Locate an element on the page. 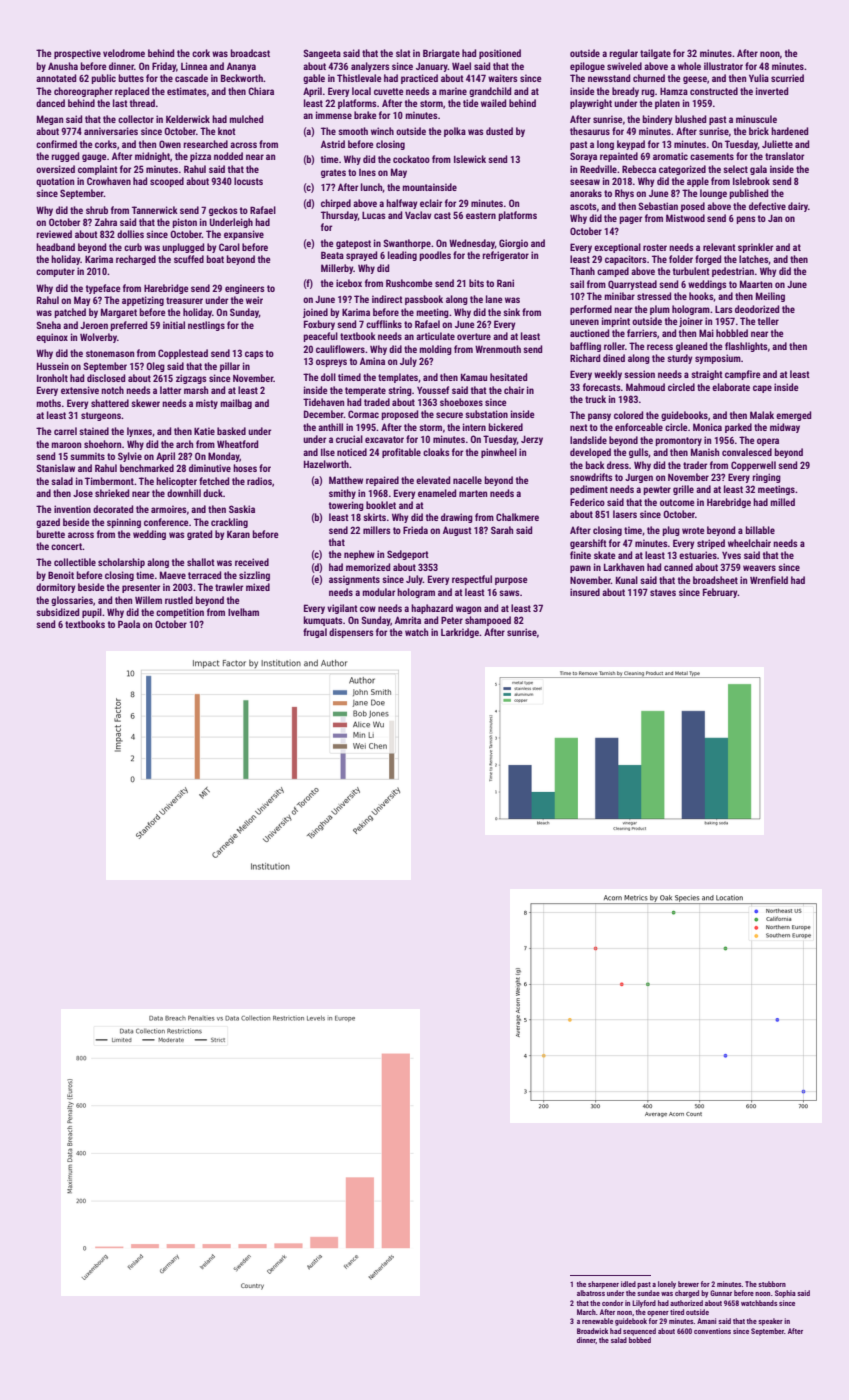  brewer is located at coordinates (688, 1284).
